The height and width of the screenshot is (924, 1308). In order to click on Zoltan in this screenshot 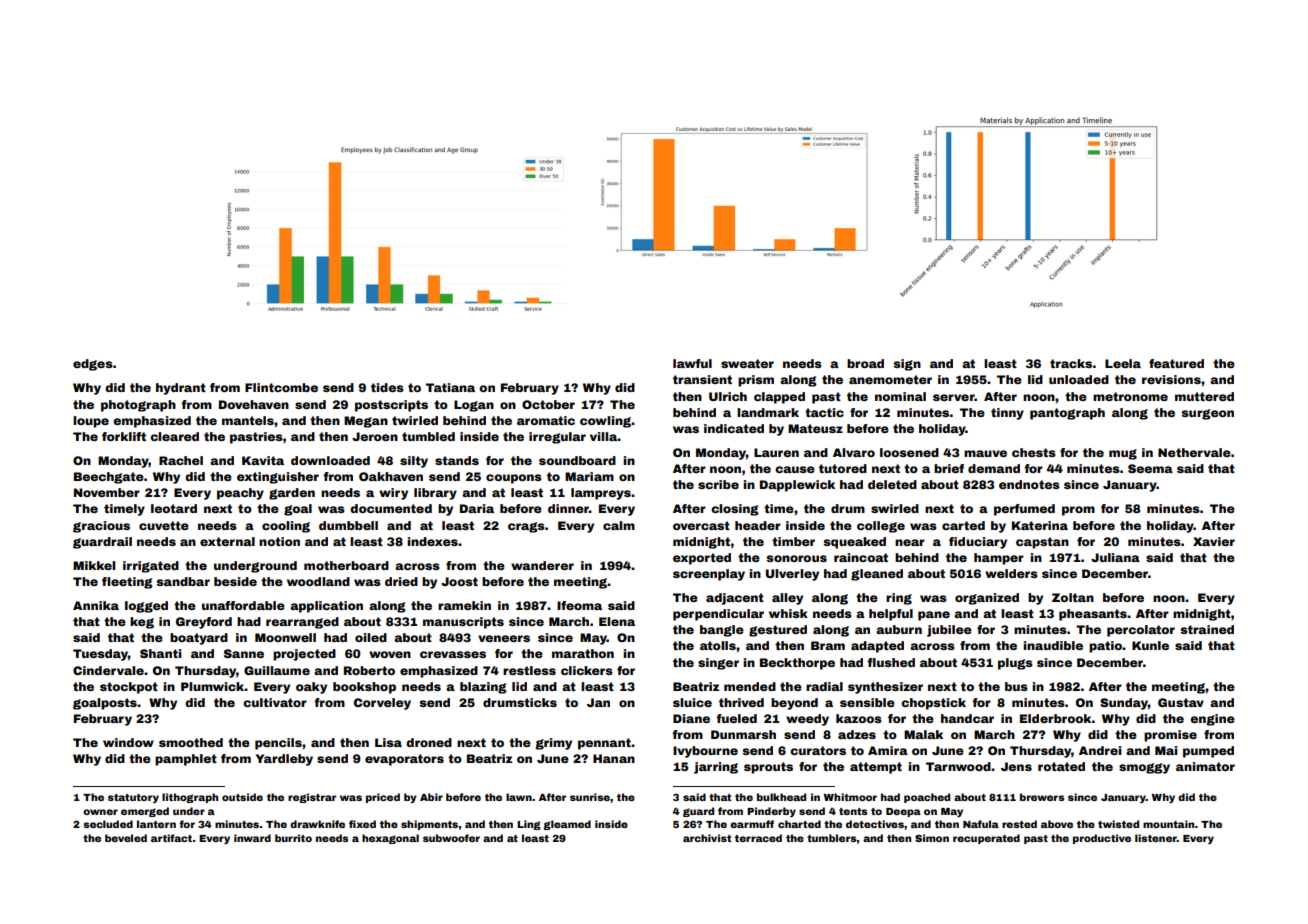, I will do `click(1073, 597)`.
